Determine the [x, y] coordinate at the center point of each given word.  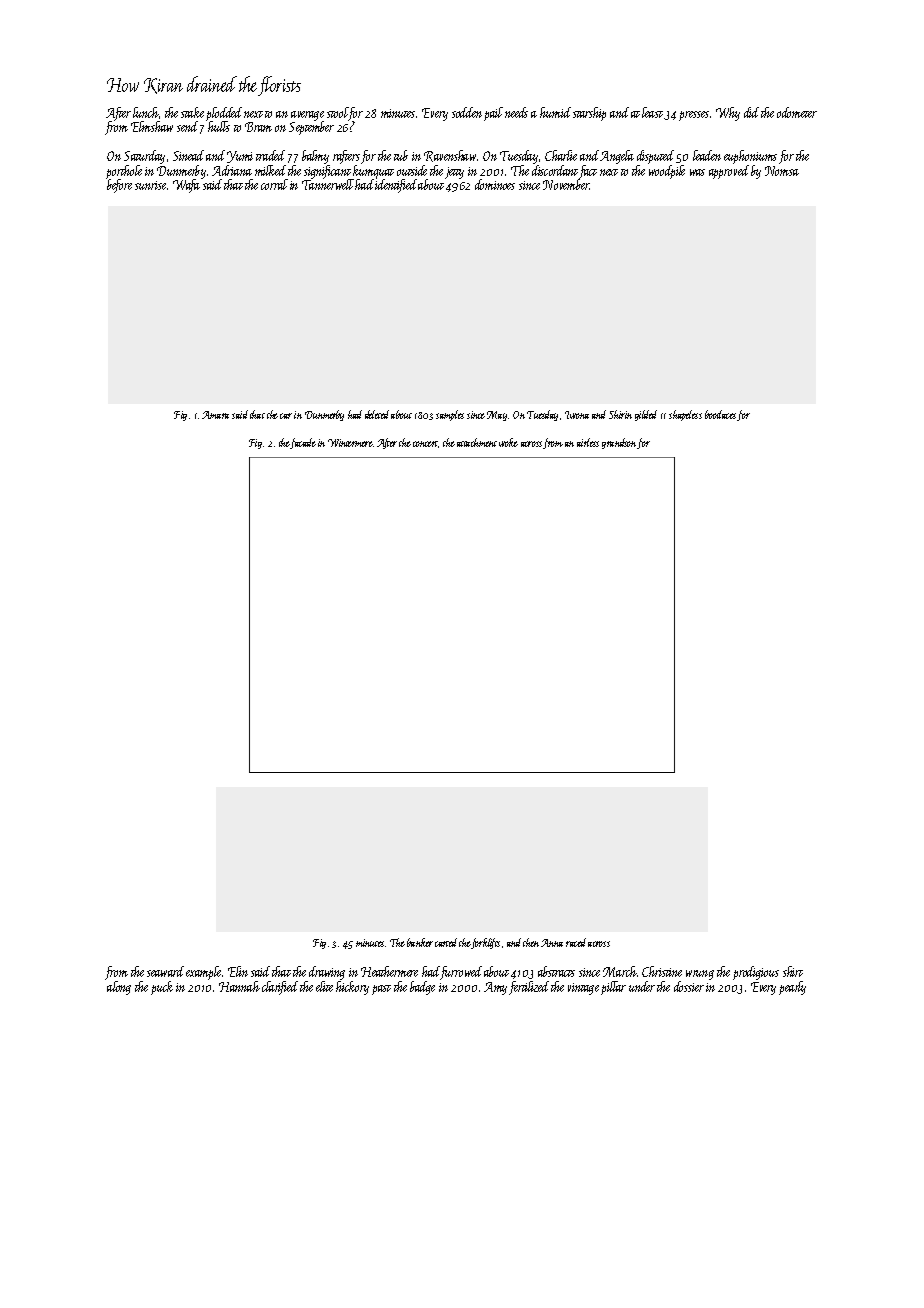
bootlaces [720, 414]
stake [192, 112]
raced [576, 942]
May [497, 416]
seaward [165, 971]
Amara [215, 415]
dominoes [495, 184]
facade [303, 443]
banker [420, 942]
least [652, 112]
